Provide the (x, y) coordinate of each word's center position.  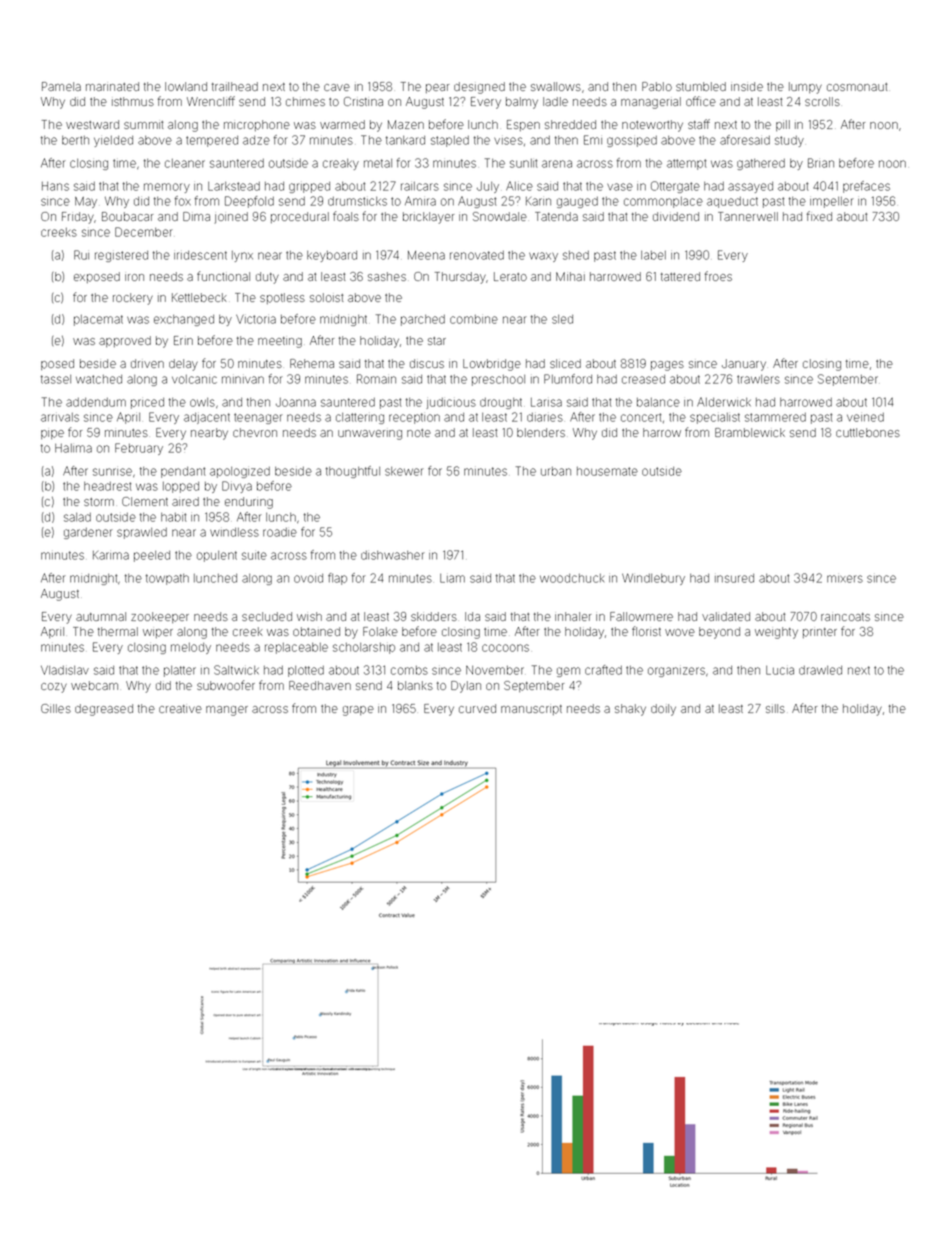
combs (409, 670)
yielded (113, 141)
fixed (819, 216)
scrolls (822, 101)
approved (125, 341)
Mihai (570, 276)
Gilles (56, 708)
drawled (820, 670)
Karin (538, 201)
